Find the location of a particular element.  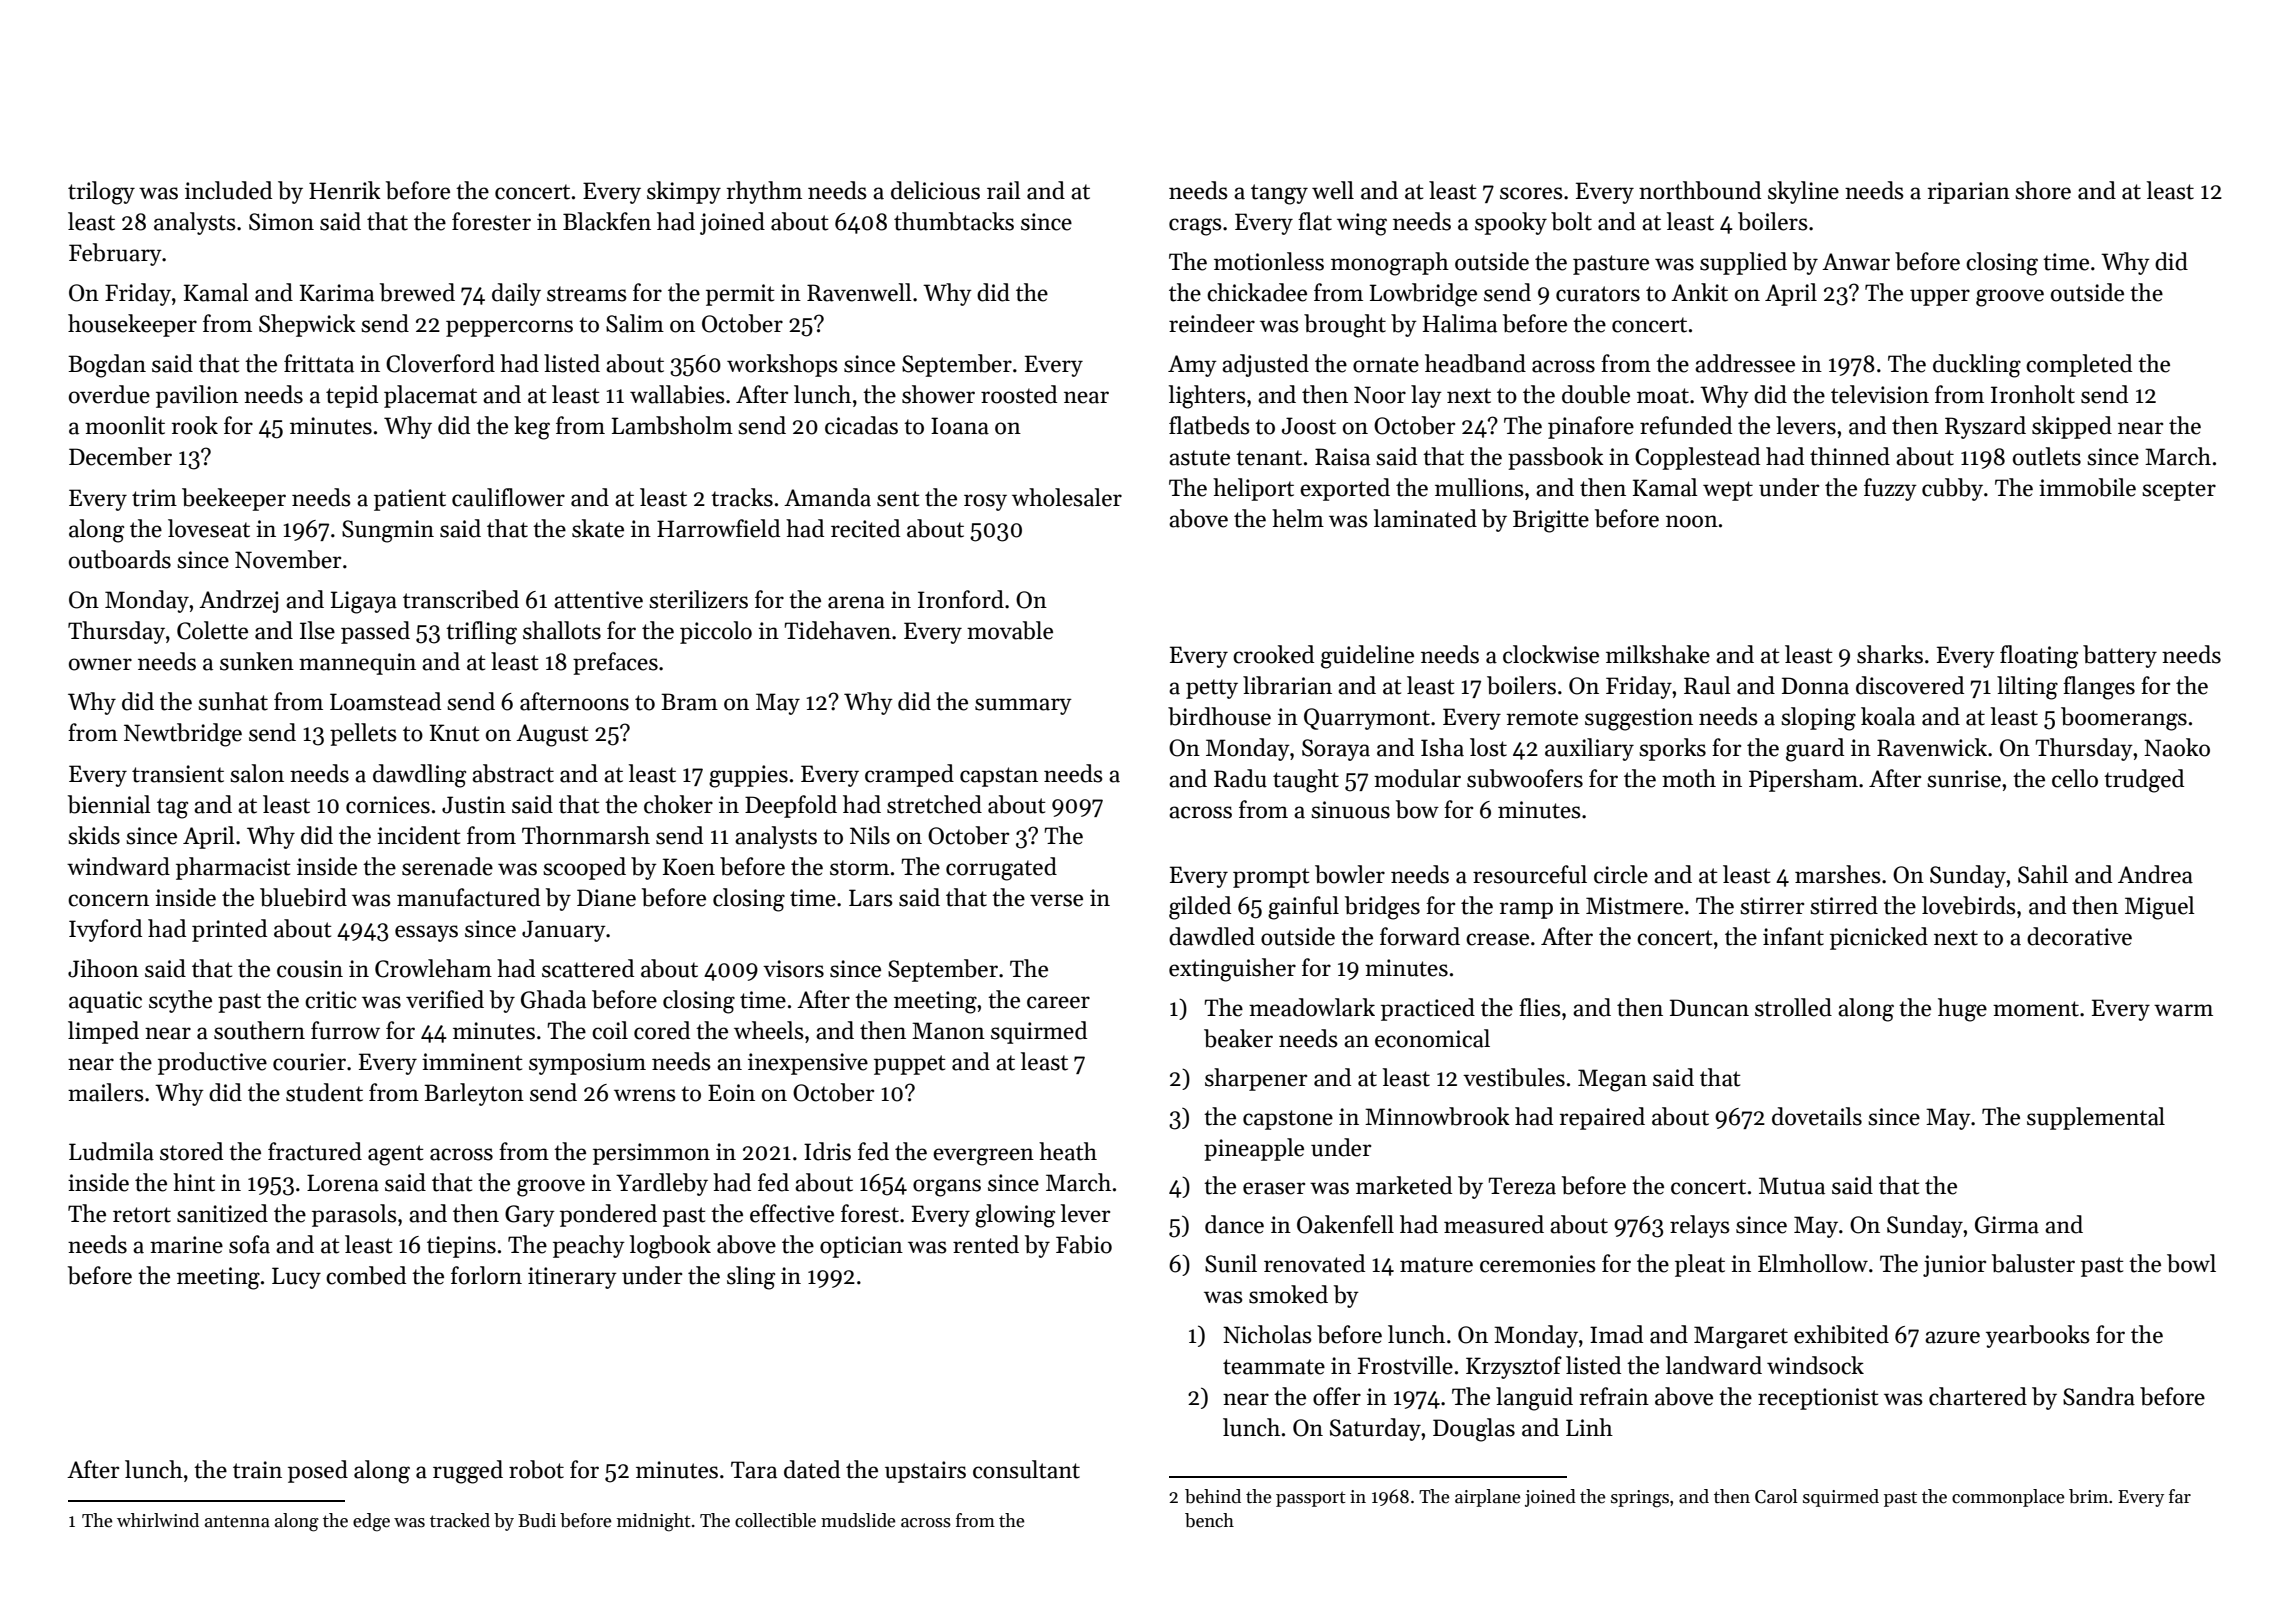

career is located at coordinates (1058, 1002).
